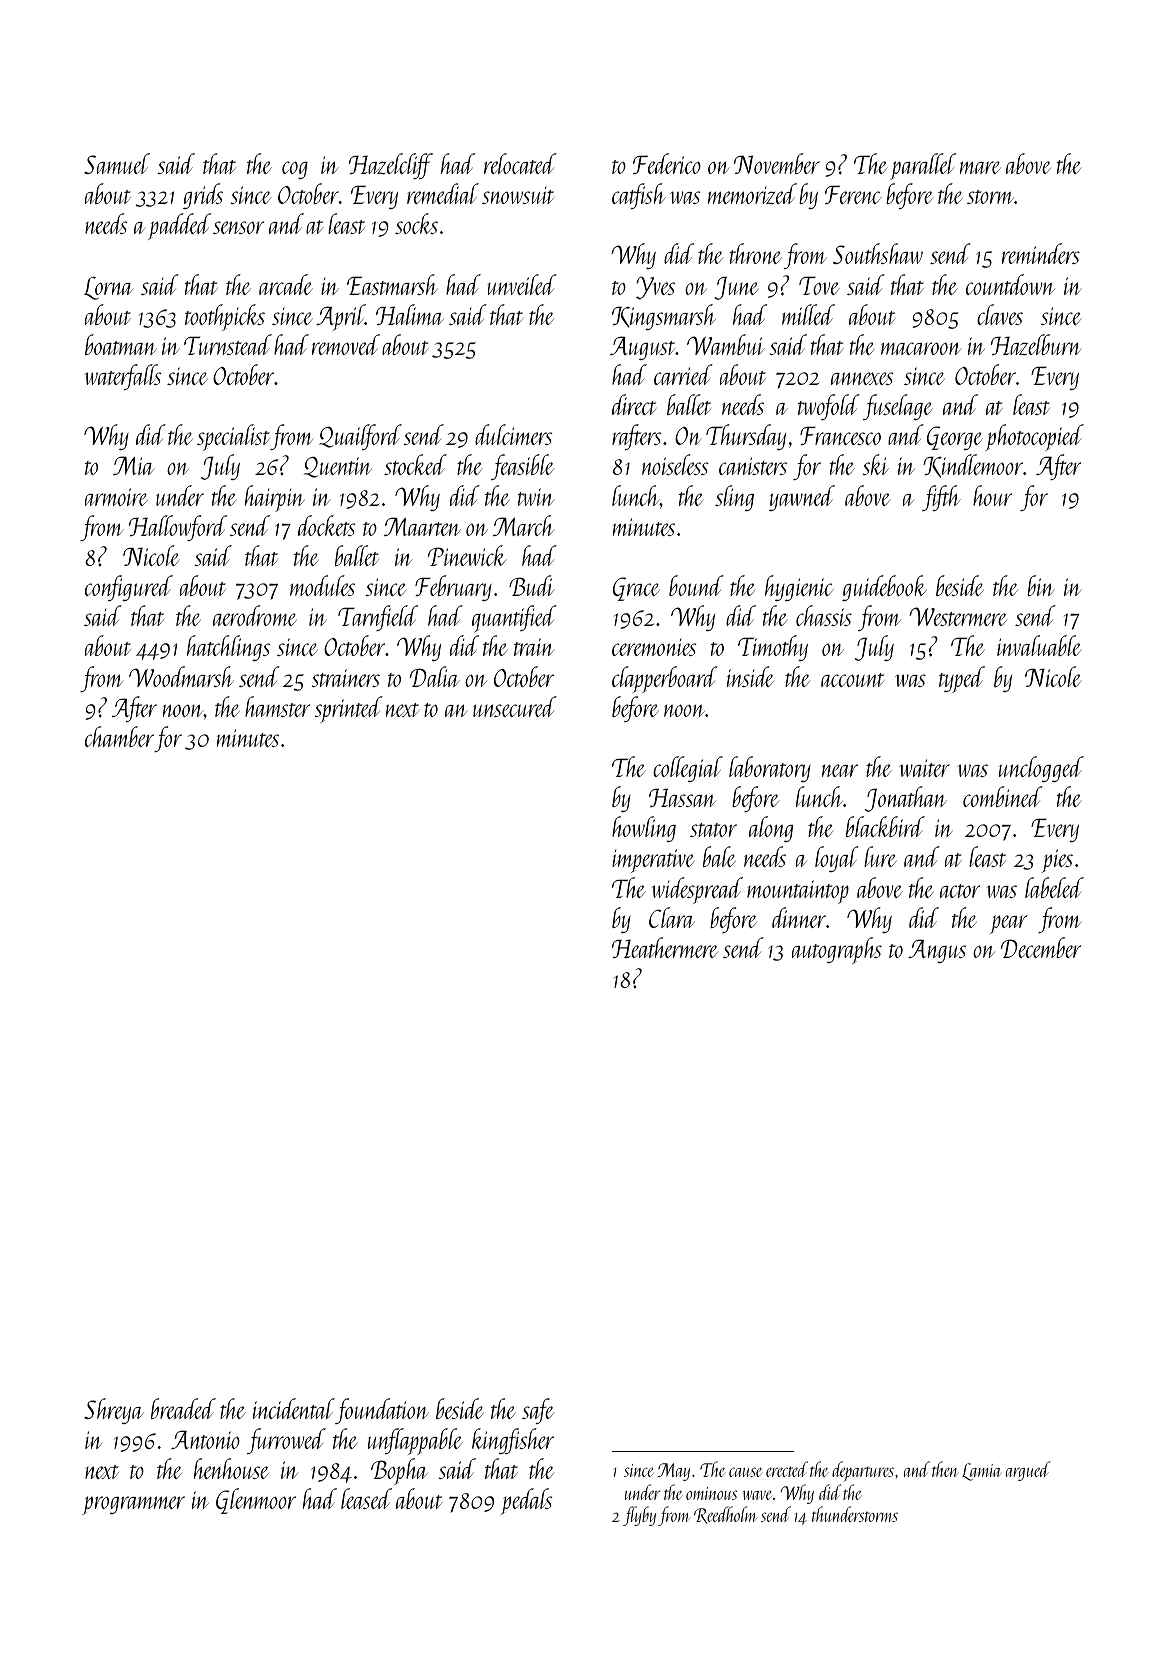  Describe the element at coordinates (114, 1411) in the image. I see `Shreya` at that location.
